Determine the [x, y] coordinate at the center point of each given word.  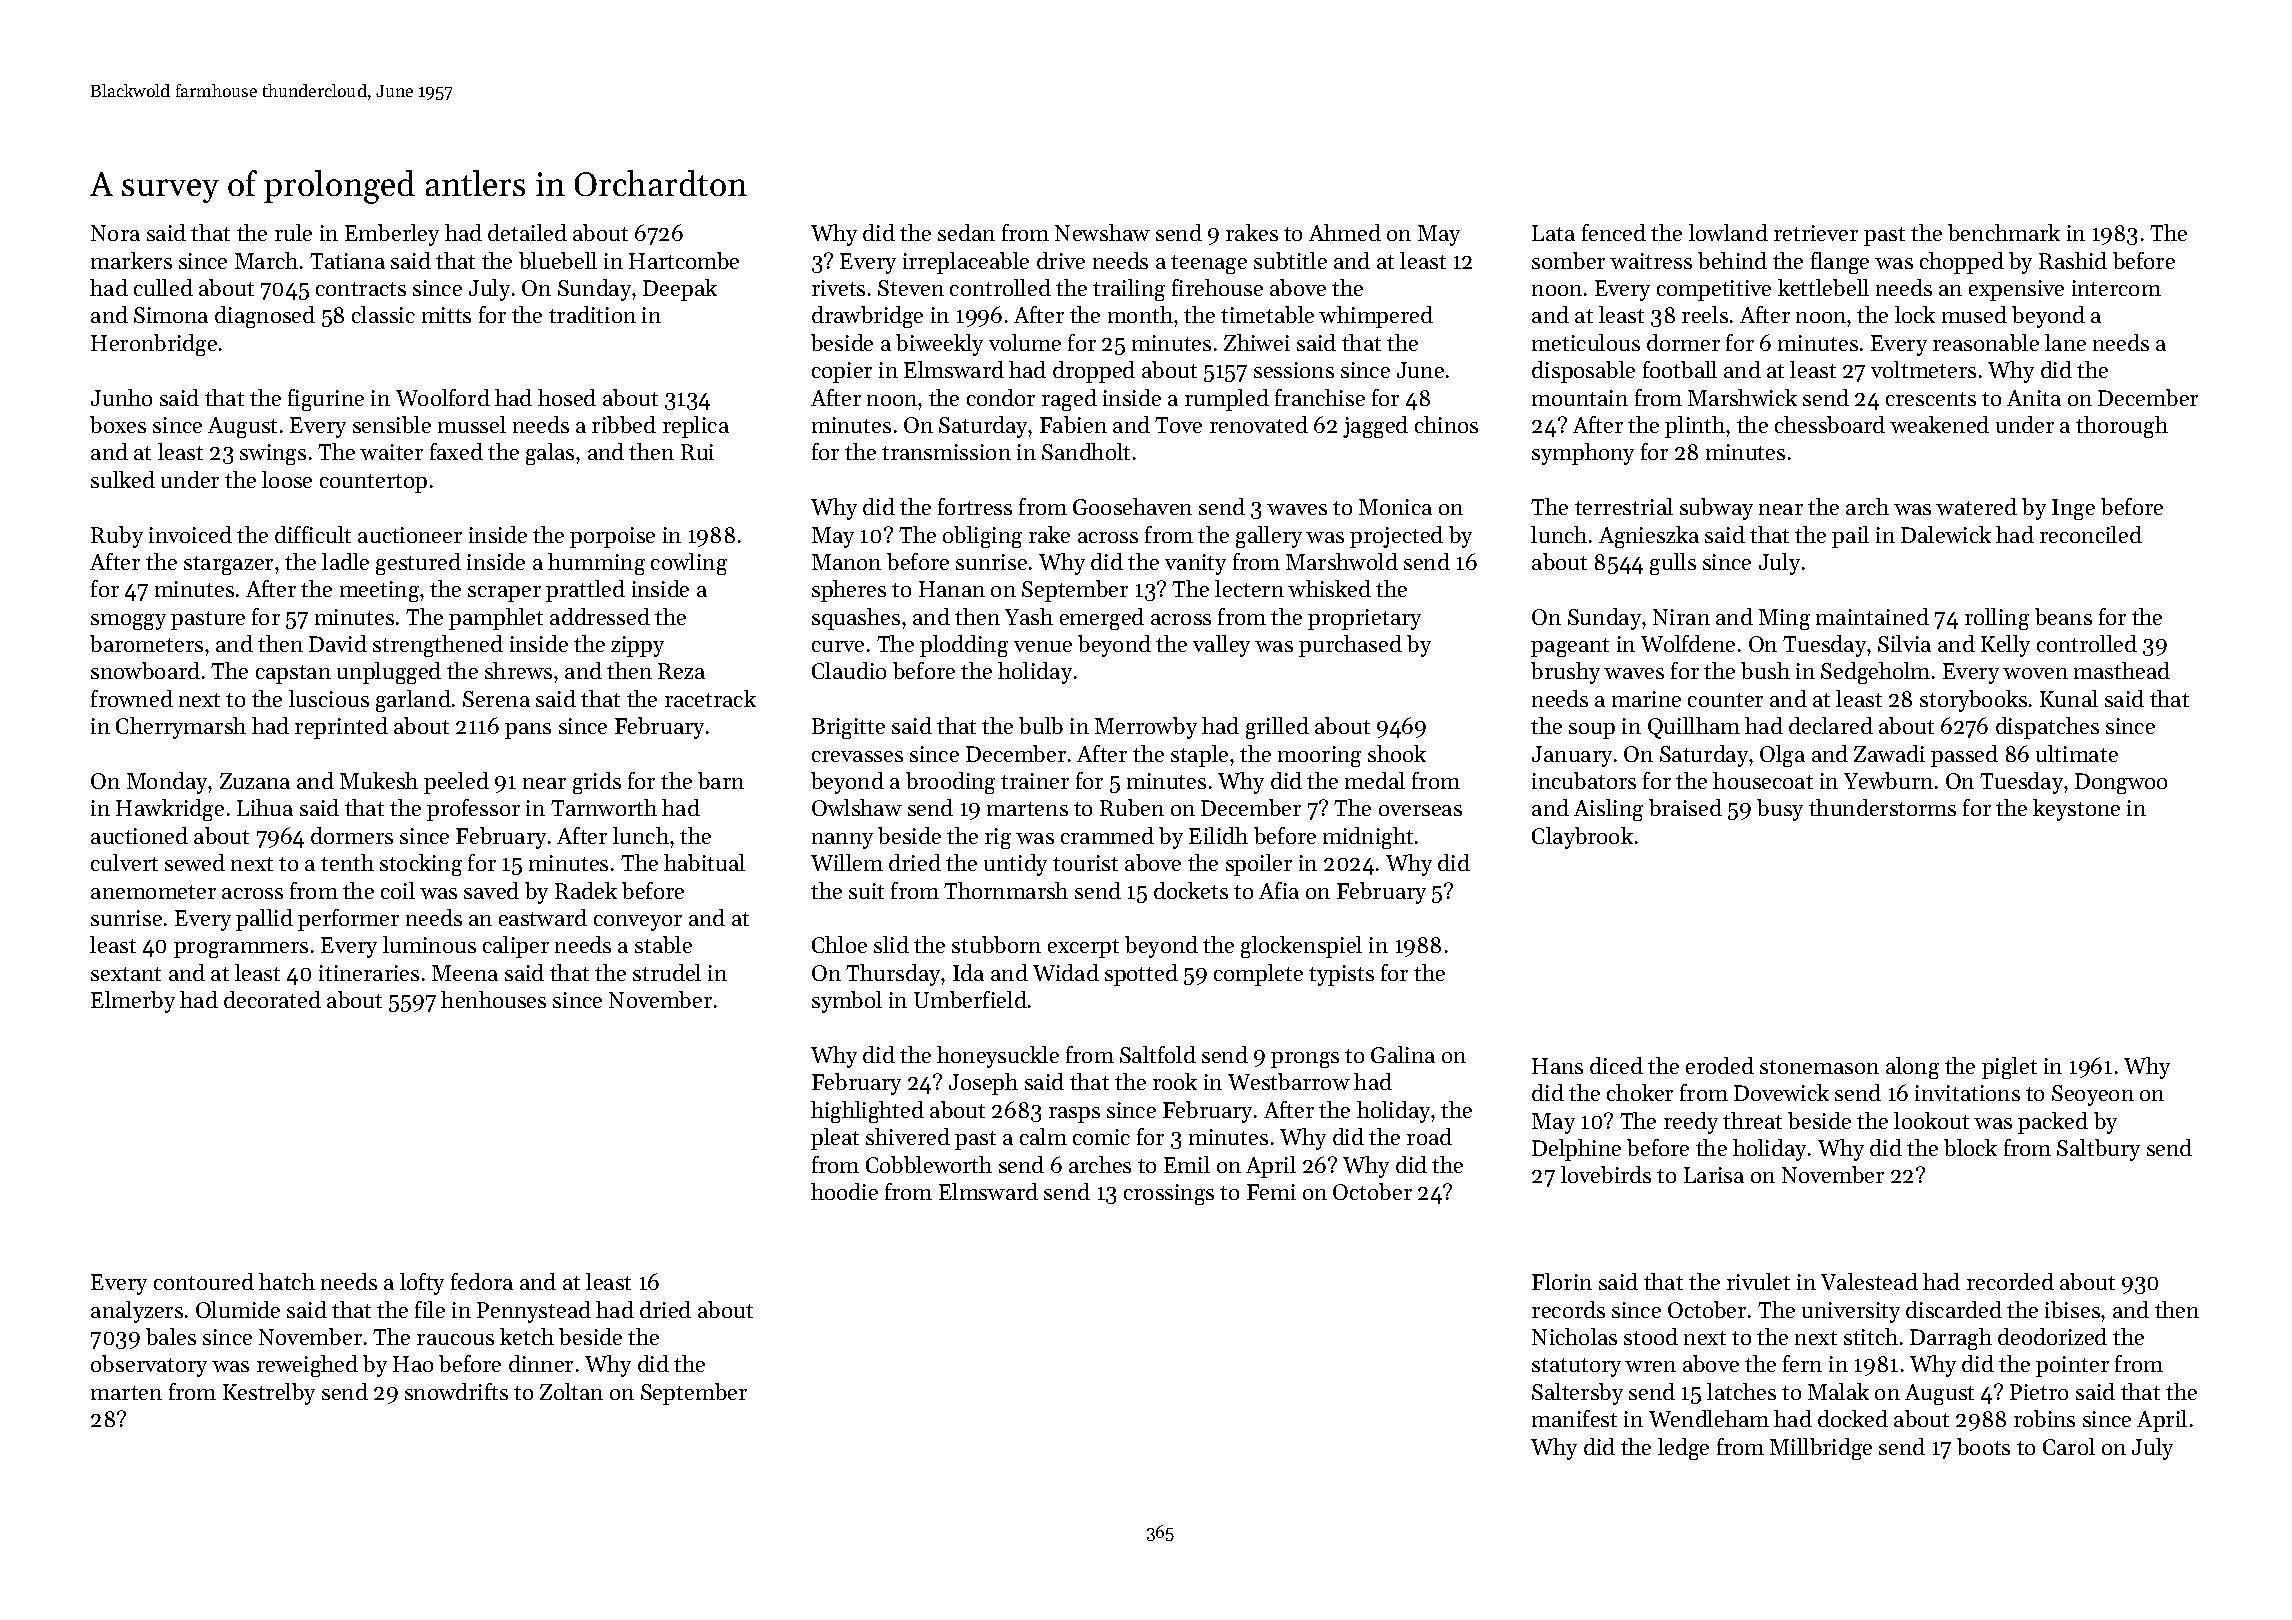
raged [1069, 400]
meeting [379, 591]
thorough [2122, 427]
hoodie [844, 1191]
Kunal [2069, 698]
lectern [1249, 588]
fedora [482, 1281]
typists [1341, 975]
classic [383, 314]
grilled [1277, 728]
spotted [1141, 975]
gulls [1673, 564]
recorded [2010, 1281]
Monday [167, 783]
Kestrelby [269, 1394]
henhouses [493, 999]
